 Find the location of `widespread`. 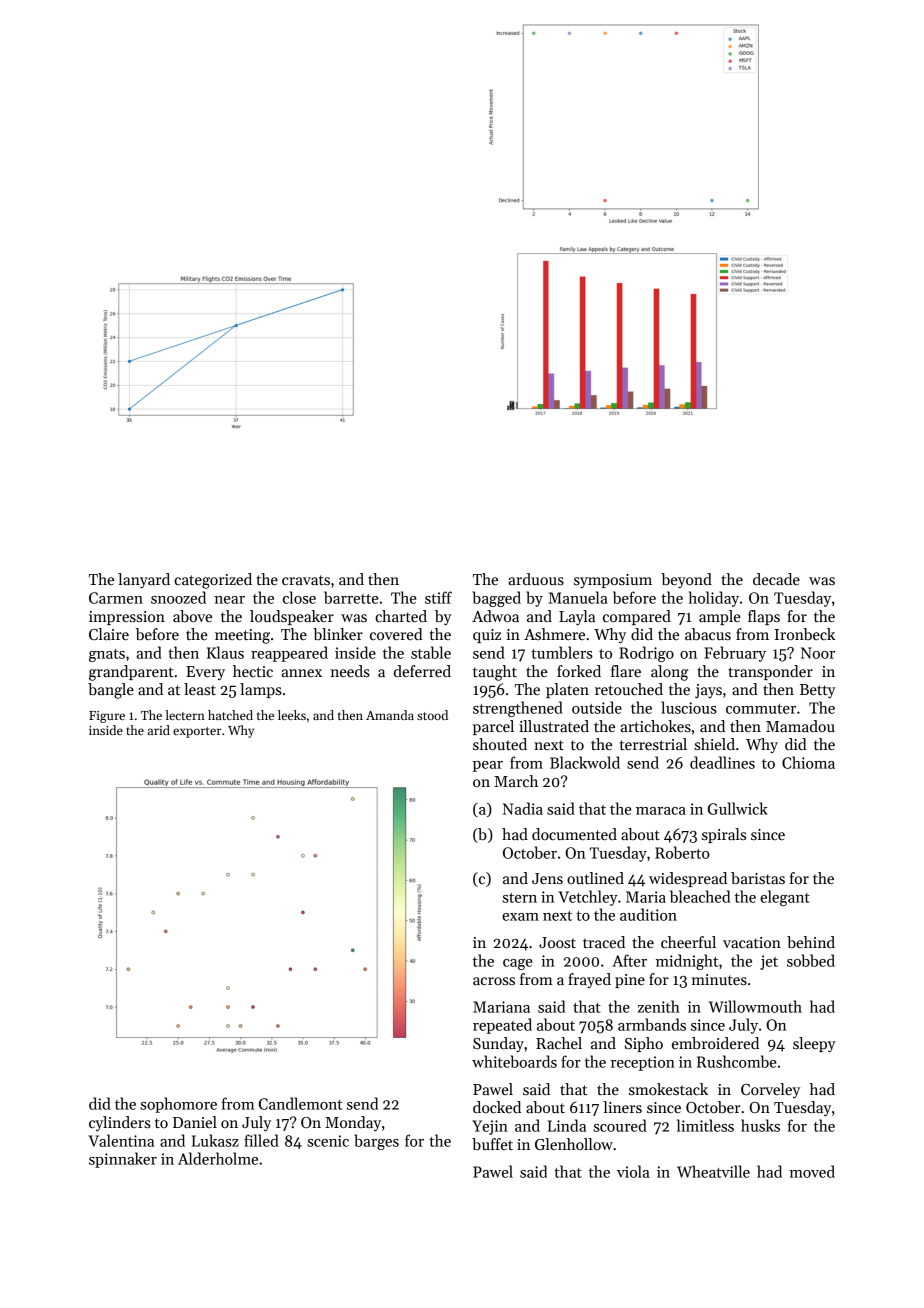

widespread is located at coordinates (688, 879).
